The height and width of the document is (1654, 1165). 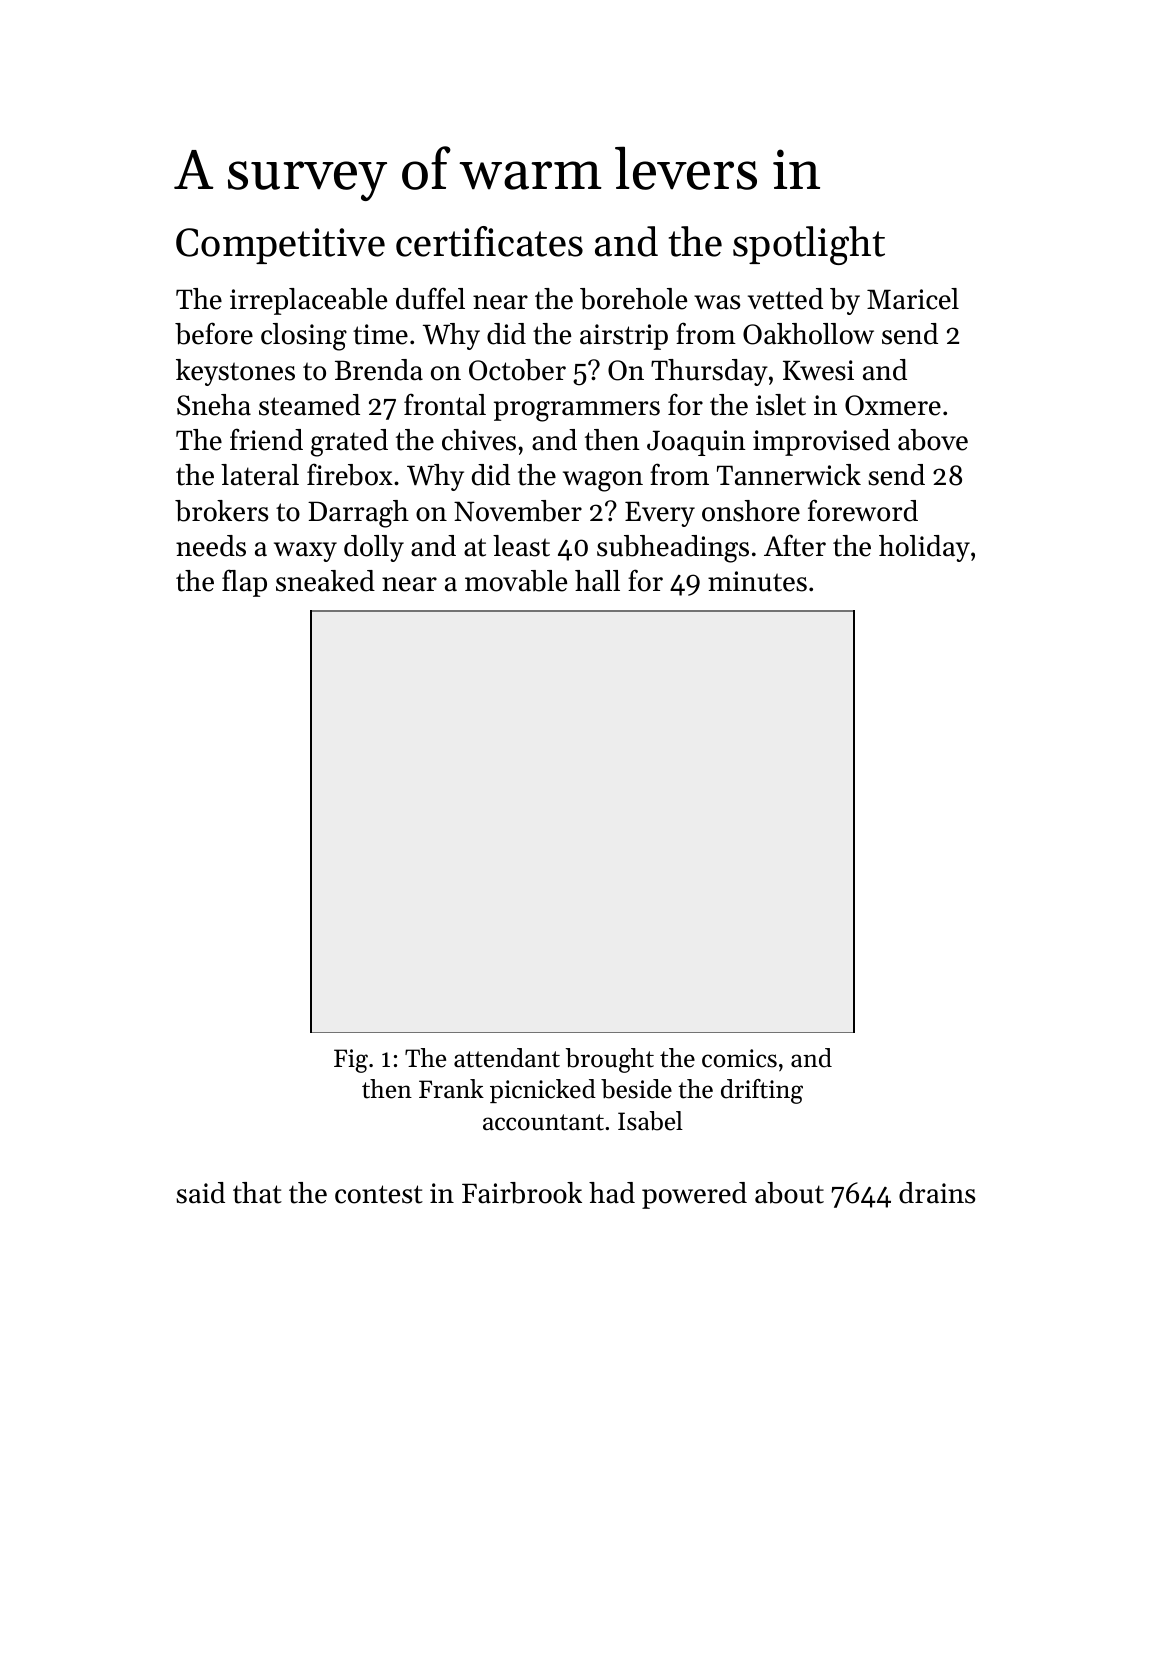 What do you see at coordinates (379, 1194) in the document?
I see `contest` at bounding box center [379, 1194].
